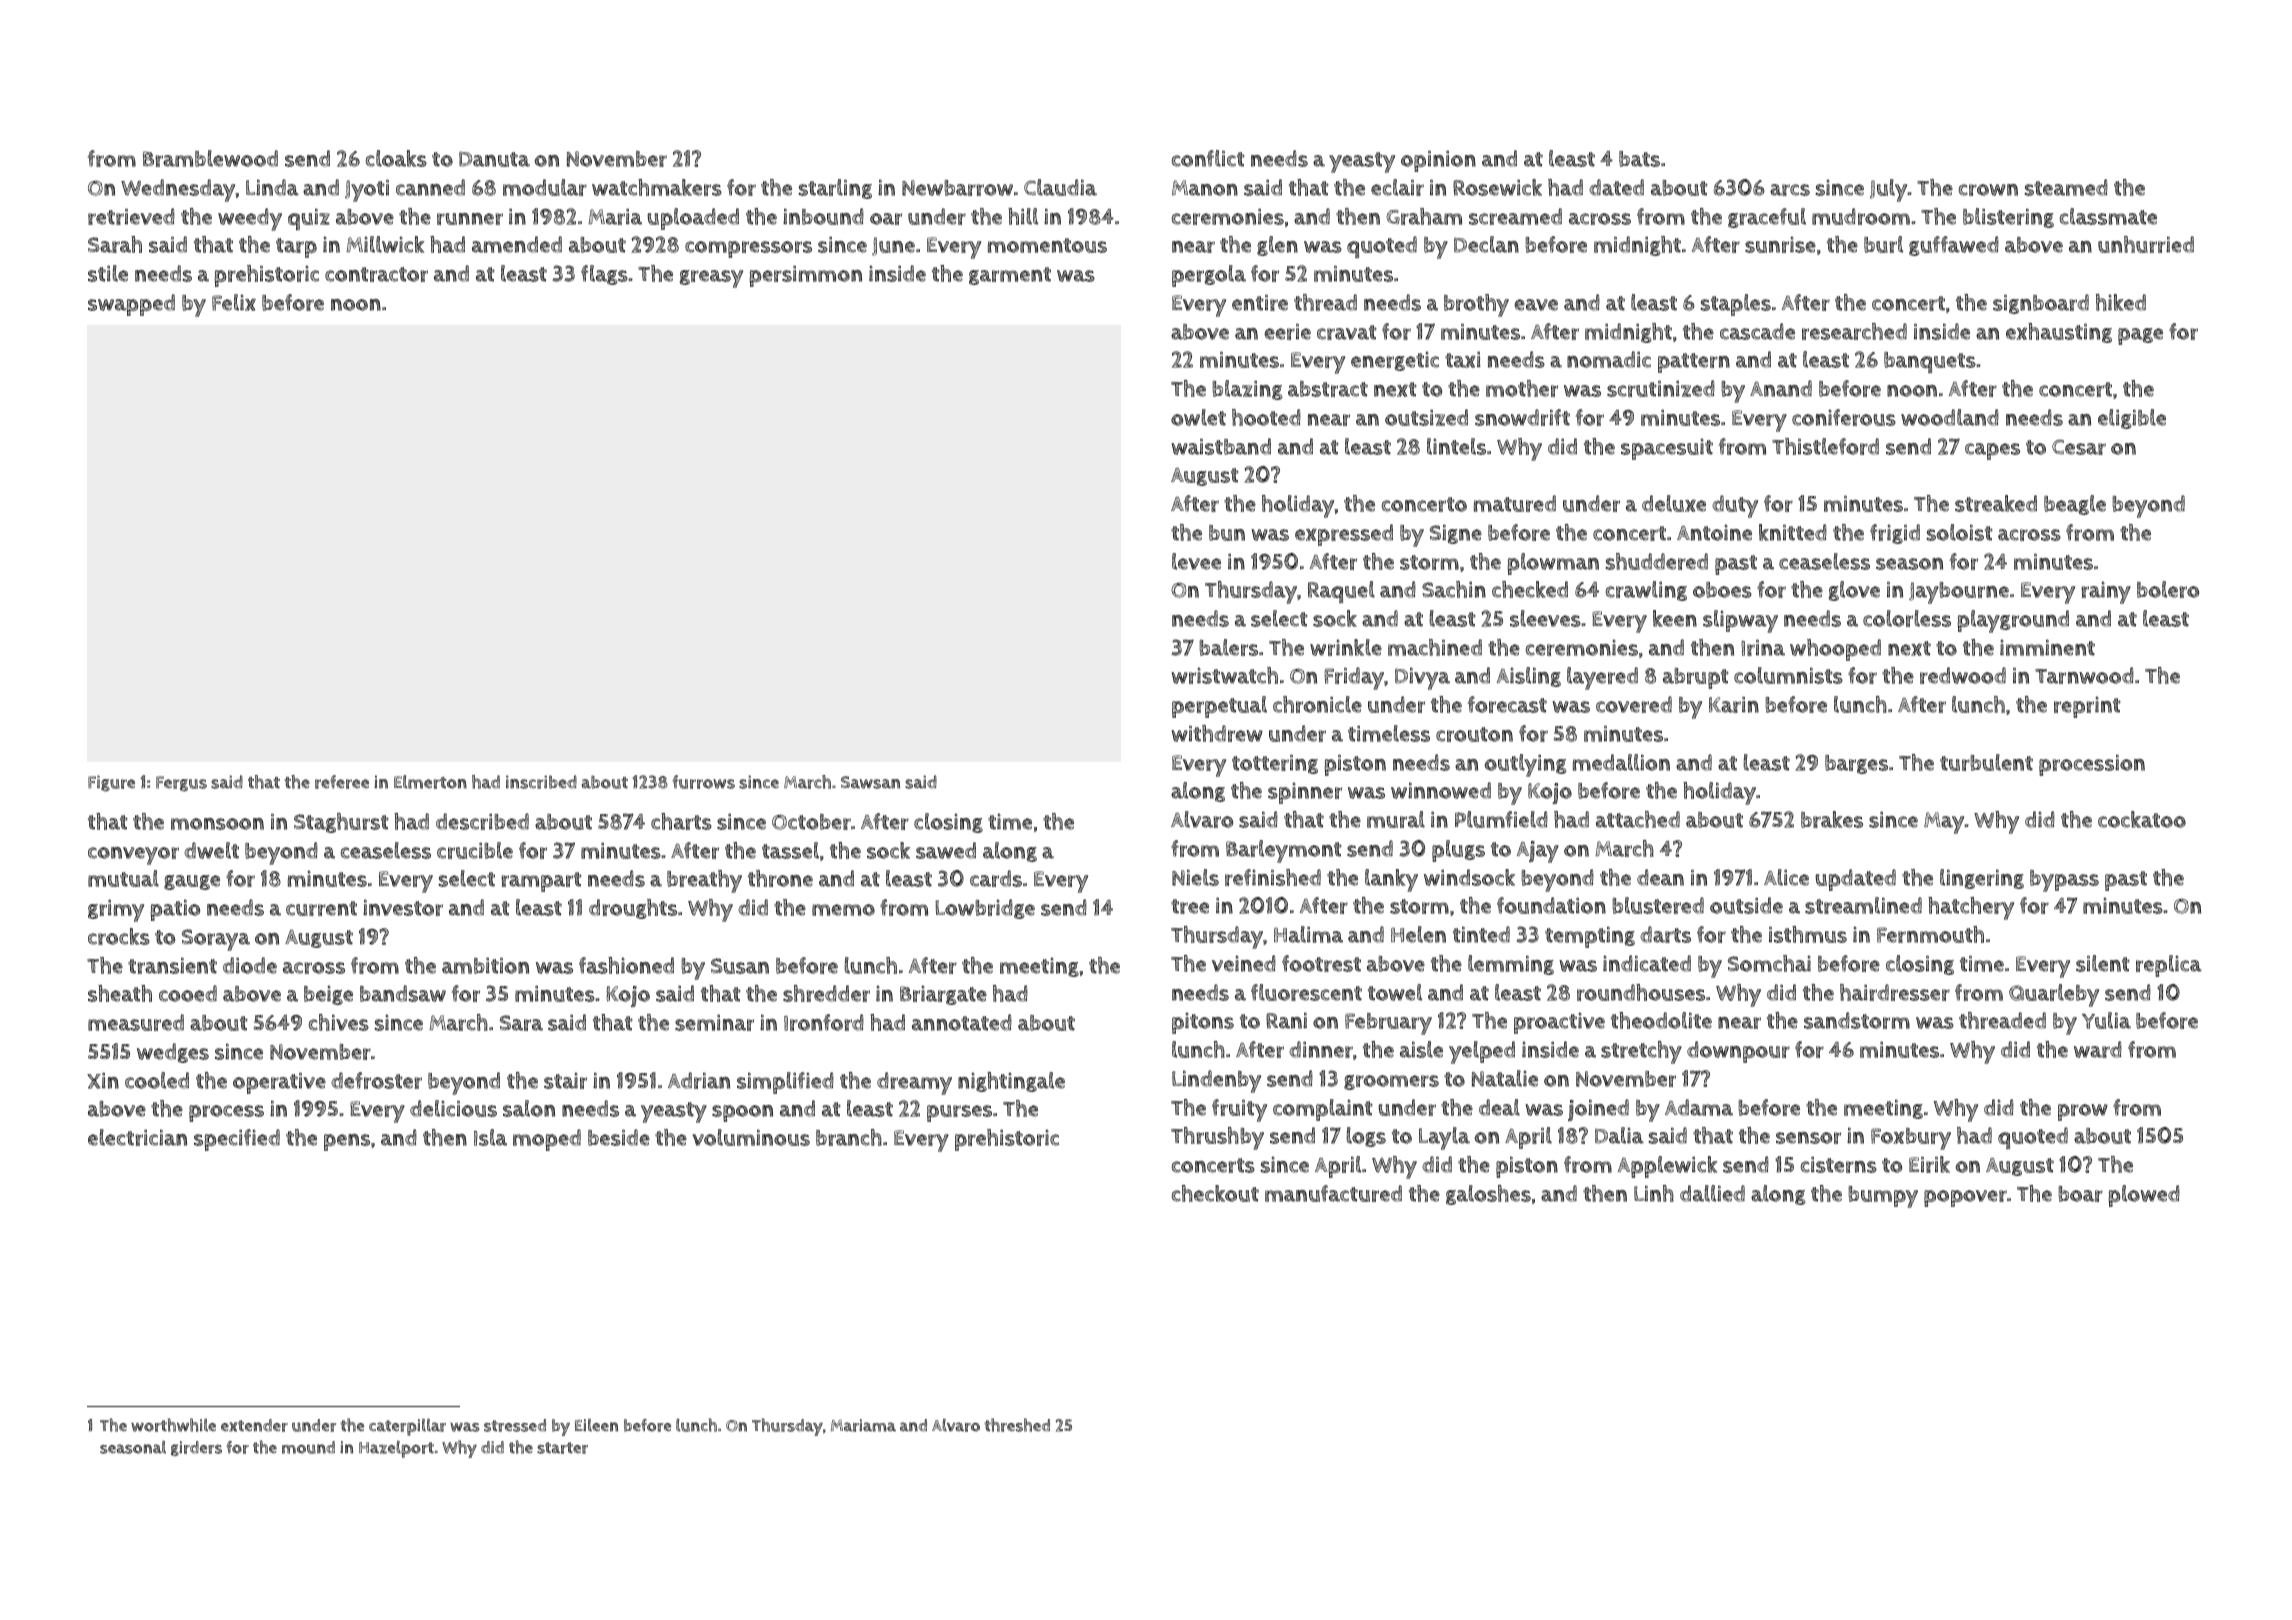 The height and width of the page is (1620, 2292). Describe the element at coordinates (1221, 446) in the page. I see `waistband` at that location.
